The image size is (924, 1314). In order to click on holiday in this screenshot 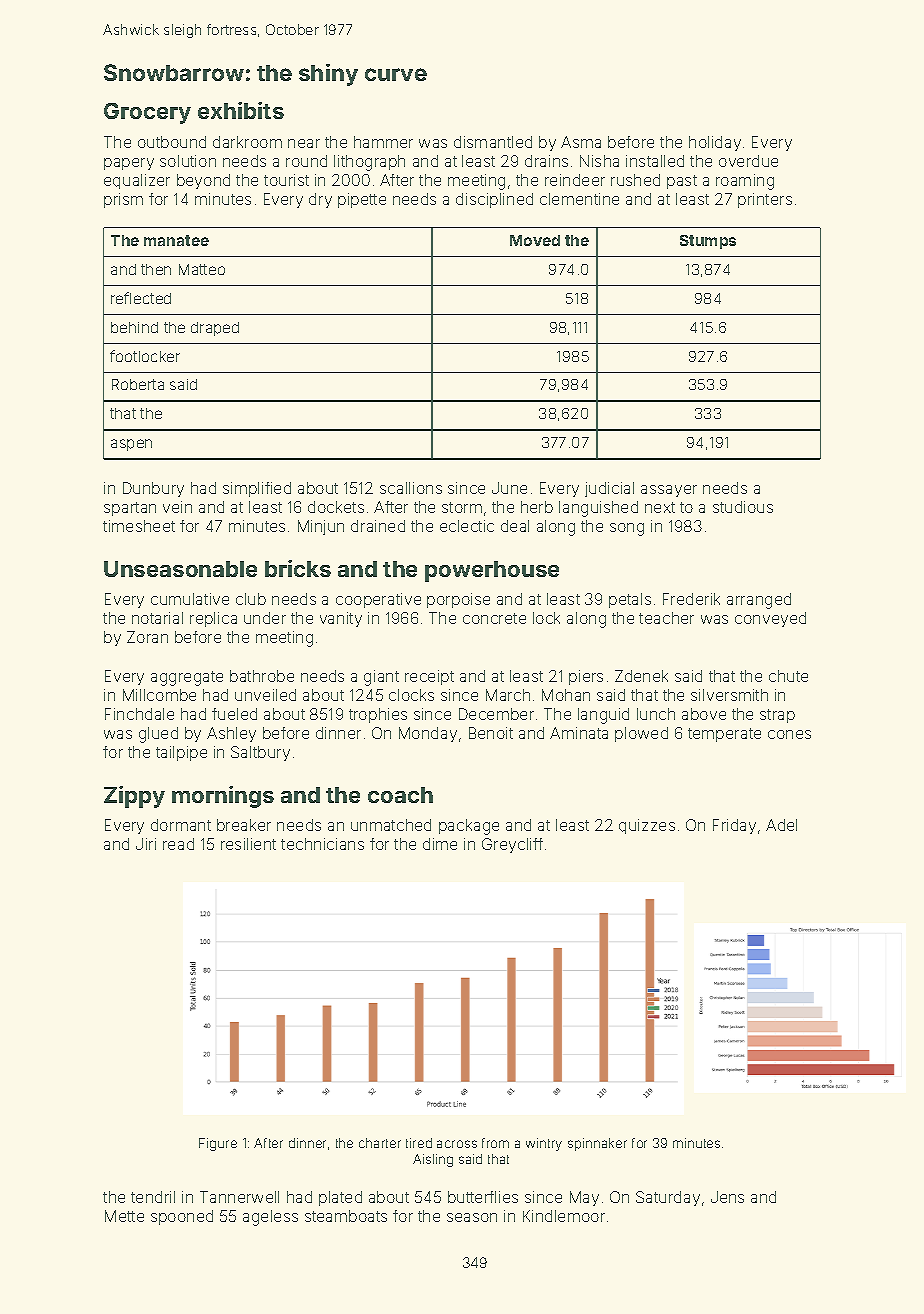, I will do `click(715, 143)`.
